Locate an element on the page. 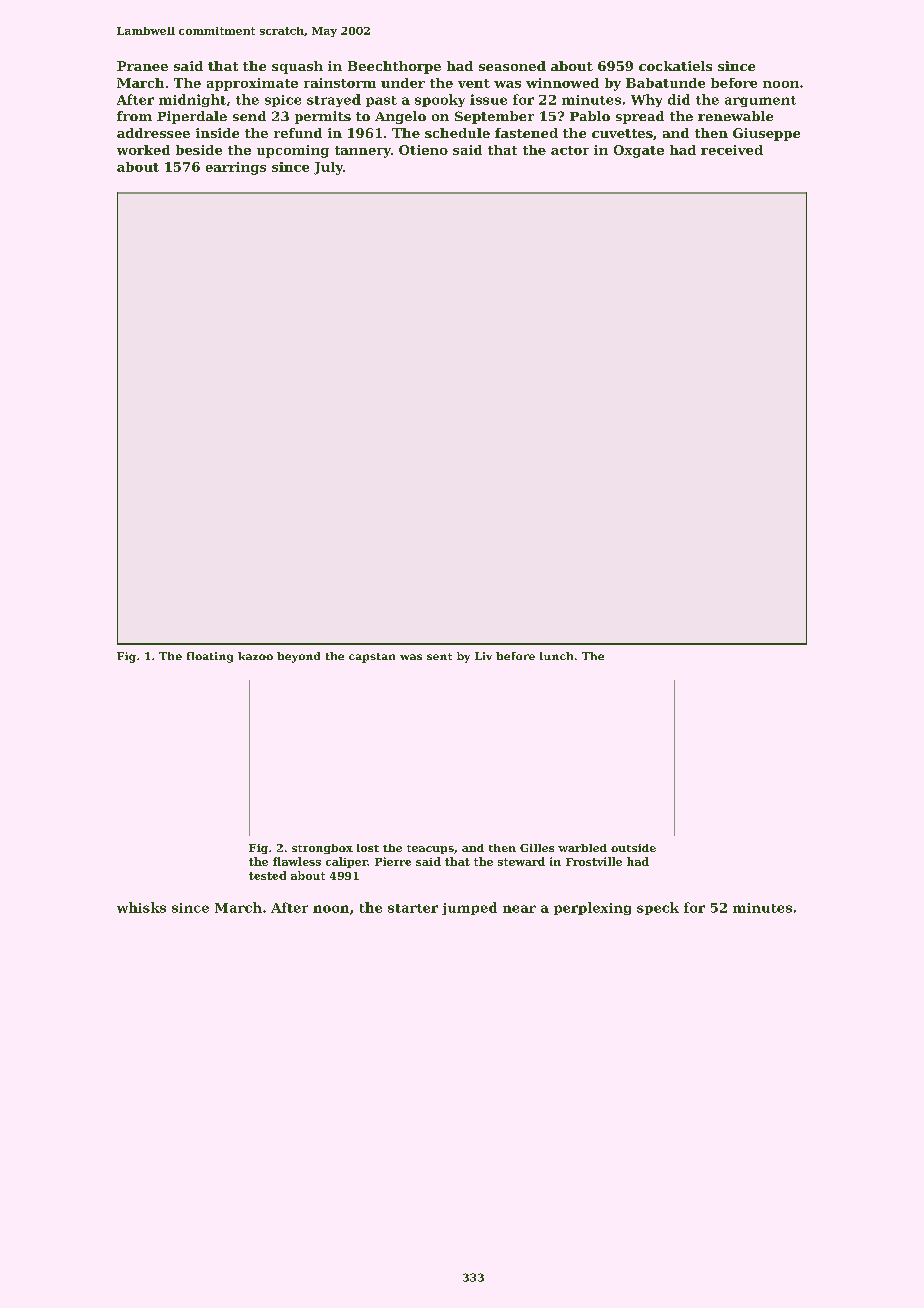 This document has height=1308, width=924. Oxgate is located at coordinates (639, 151).
